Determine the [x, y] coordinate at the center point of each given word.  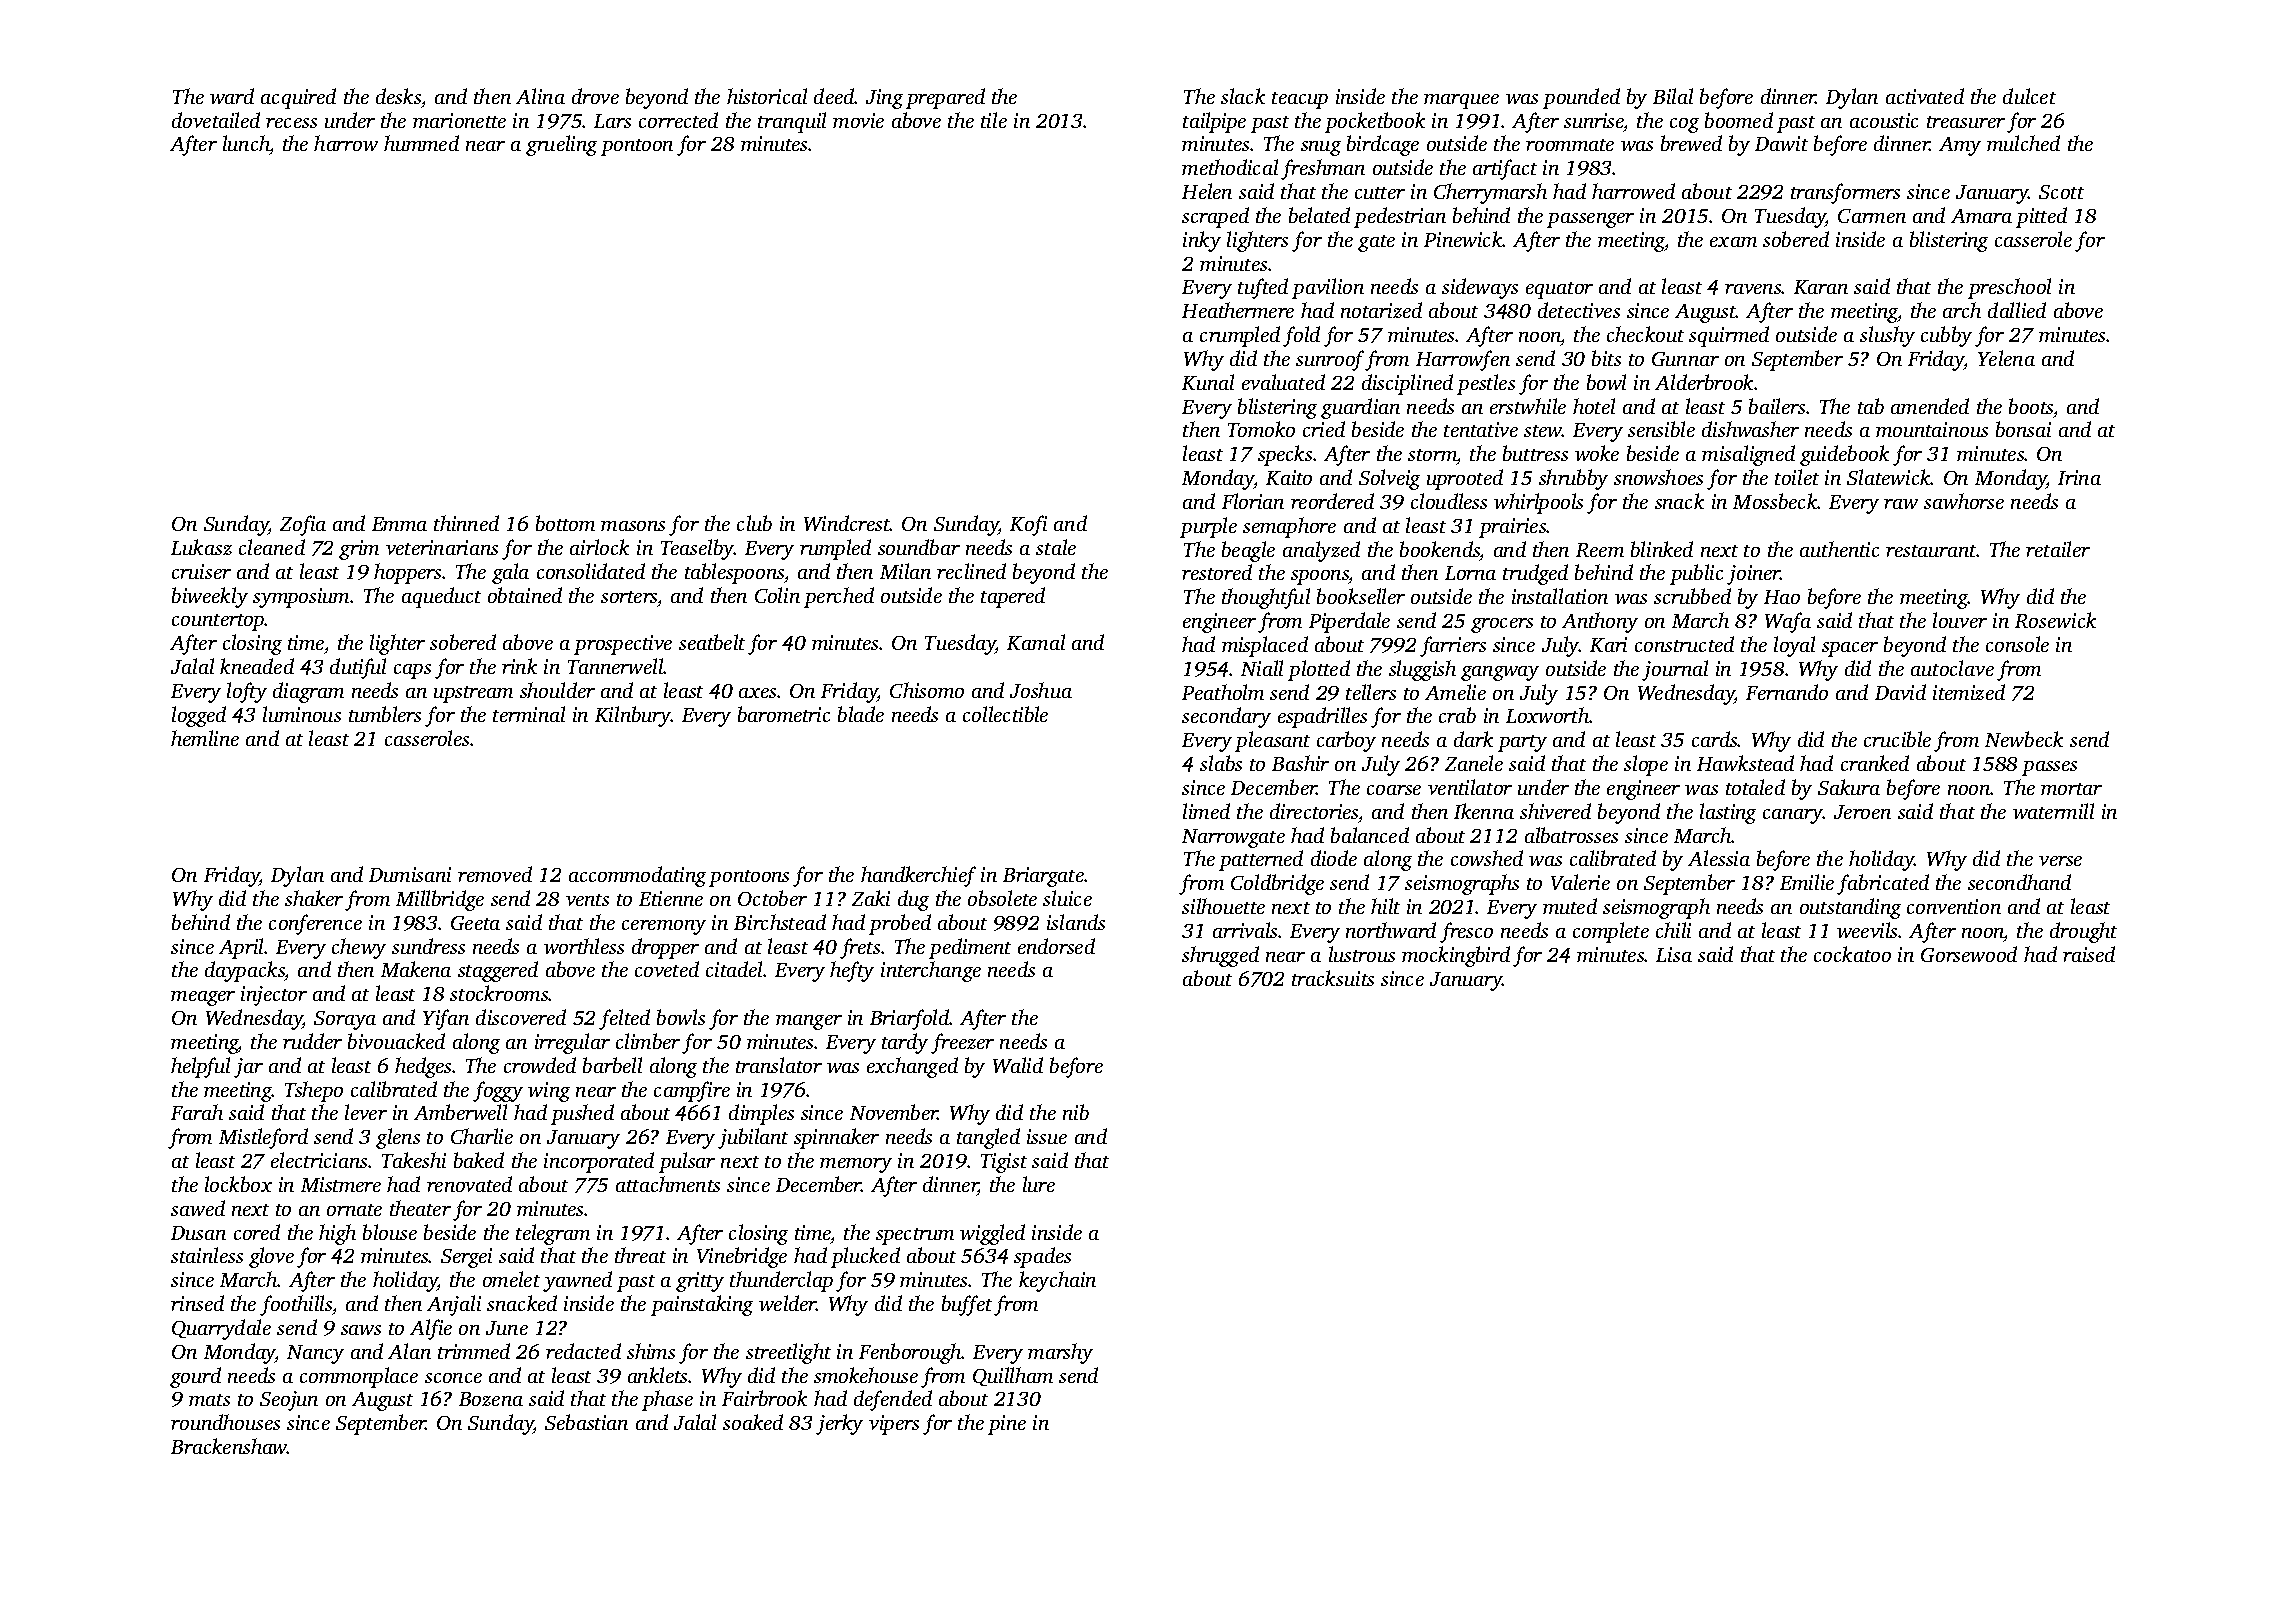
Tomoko [1261, 429]
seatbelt [712, 642]
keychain [1057, 1281]
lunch [246, 145]
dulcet [2029, 96]
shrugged [1220, 956]
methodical [1230, 167]
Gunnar [1685, 359]
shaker [314, 898]
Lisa [1674, 954]
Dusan [198, 1233]
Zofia [303, 525]
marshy [1060, 1353]
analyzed [1321, 551]
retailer [2058, 549]
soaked [753, 1422]
